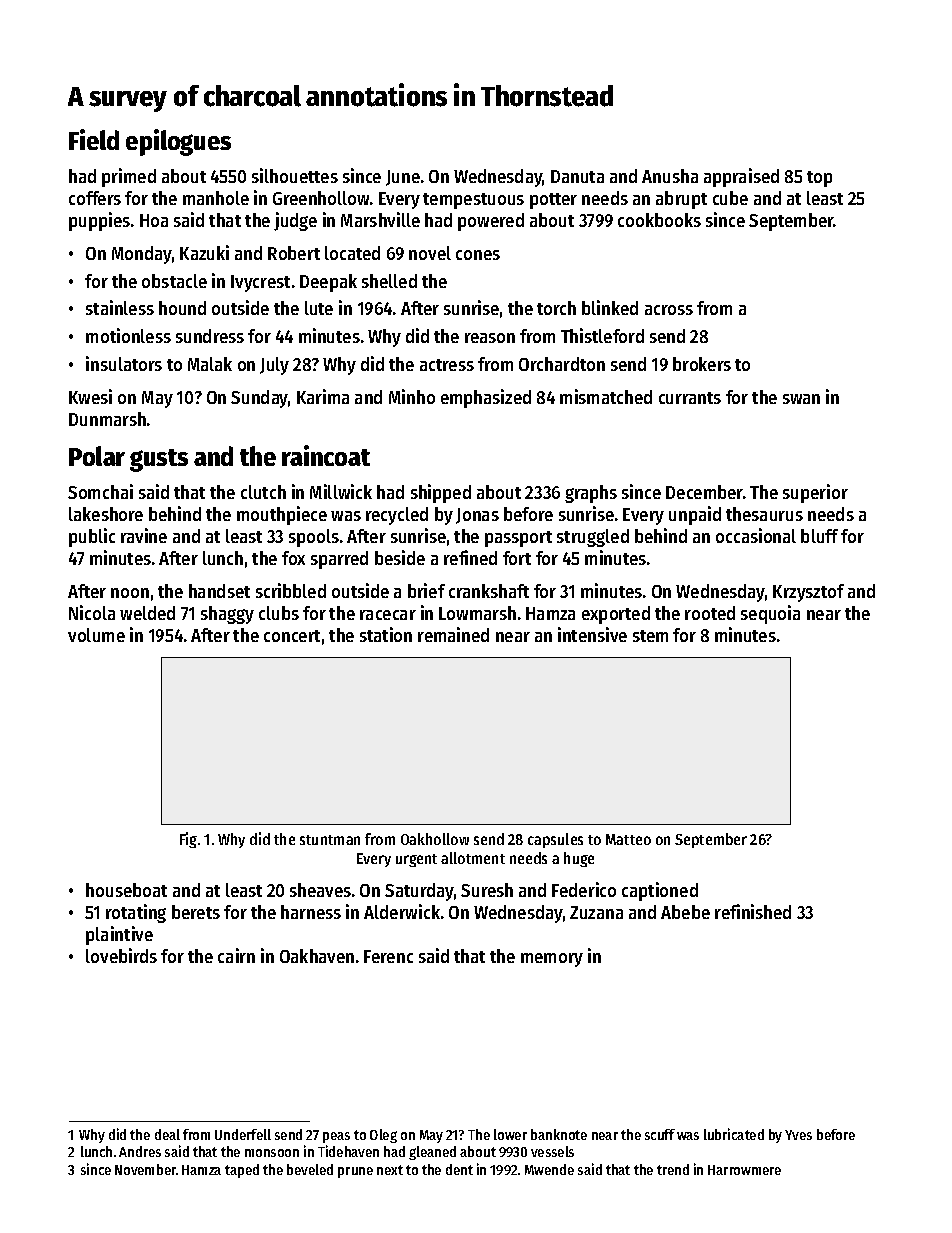 The height and width of the screenshot is (1233, 952). I want to click on next, so click(390, 1170).
